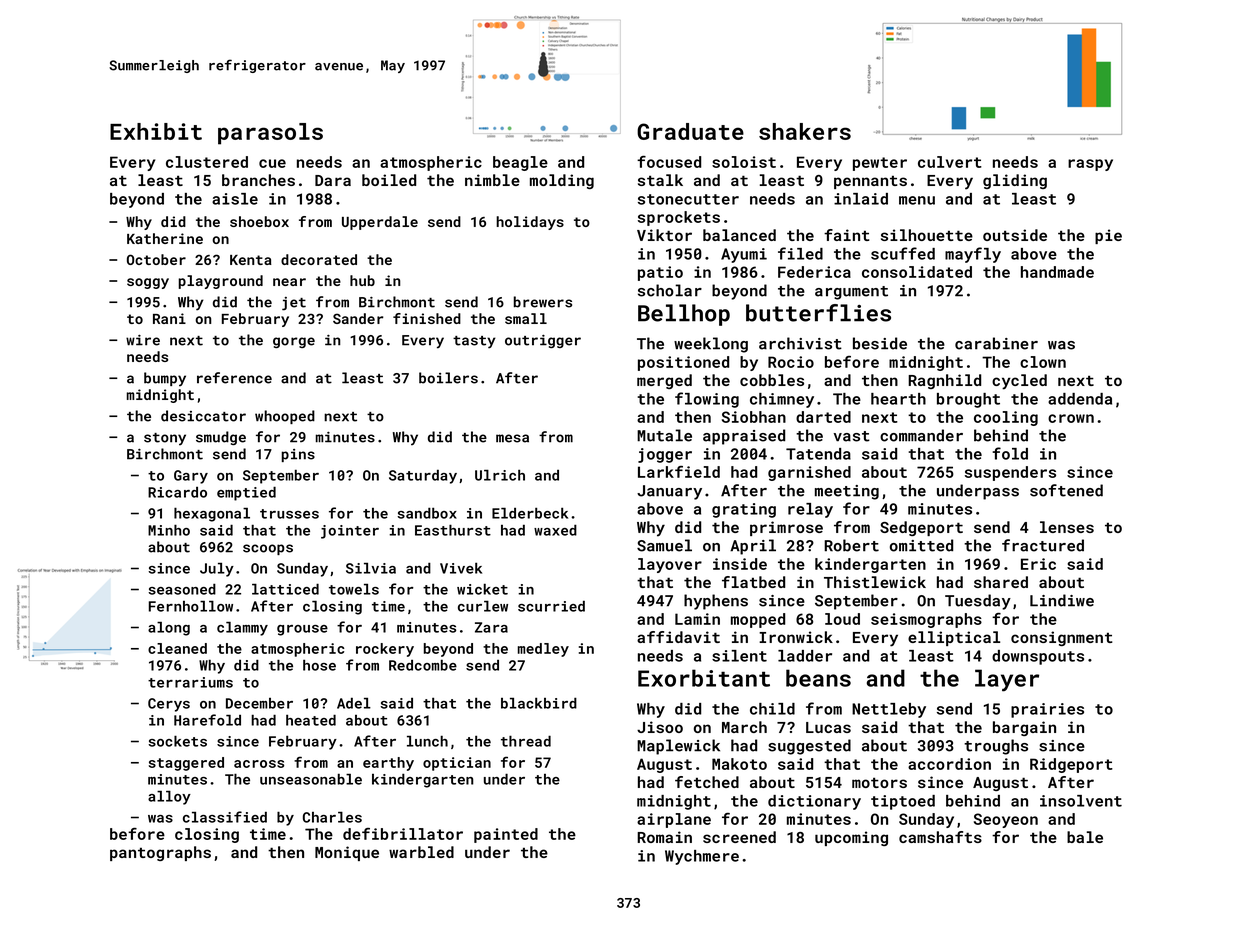  I want to click on parasols, so click(270, 134).
